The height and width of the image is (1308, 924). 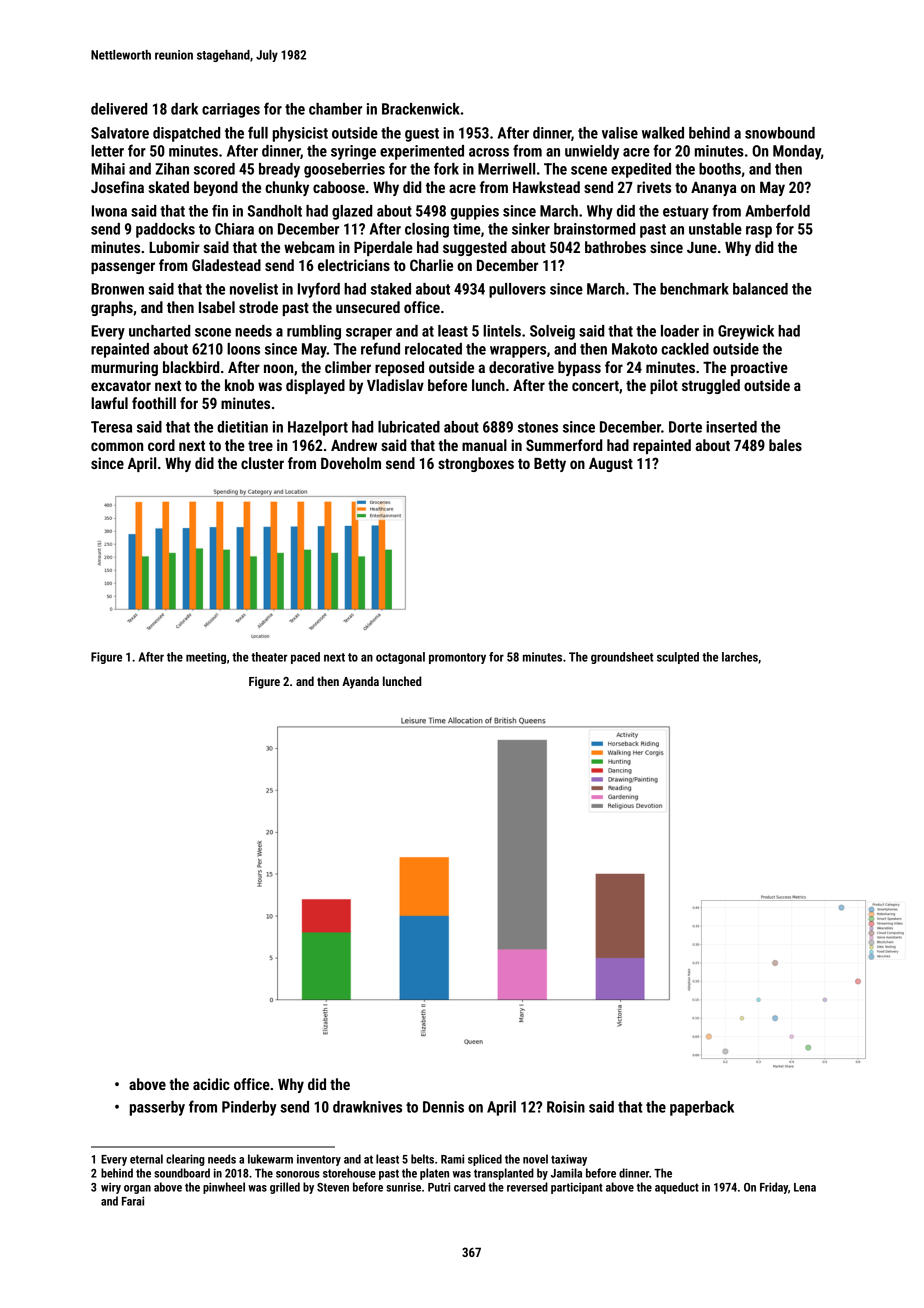 What do you see at coordinates (620, 133) in the image?
I see `valise` at bounding box center [620, 133].
